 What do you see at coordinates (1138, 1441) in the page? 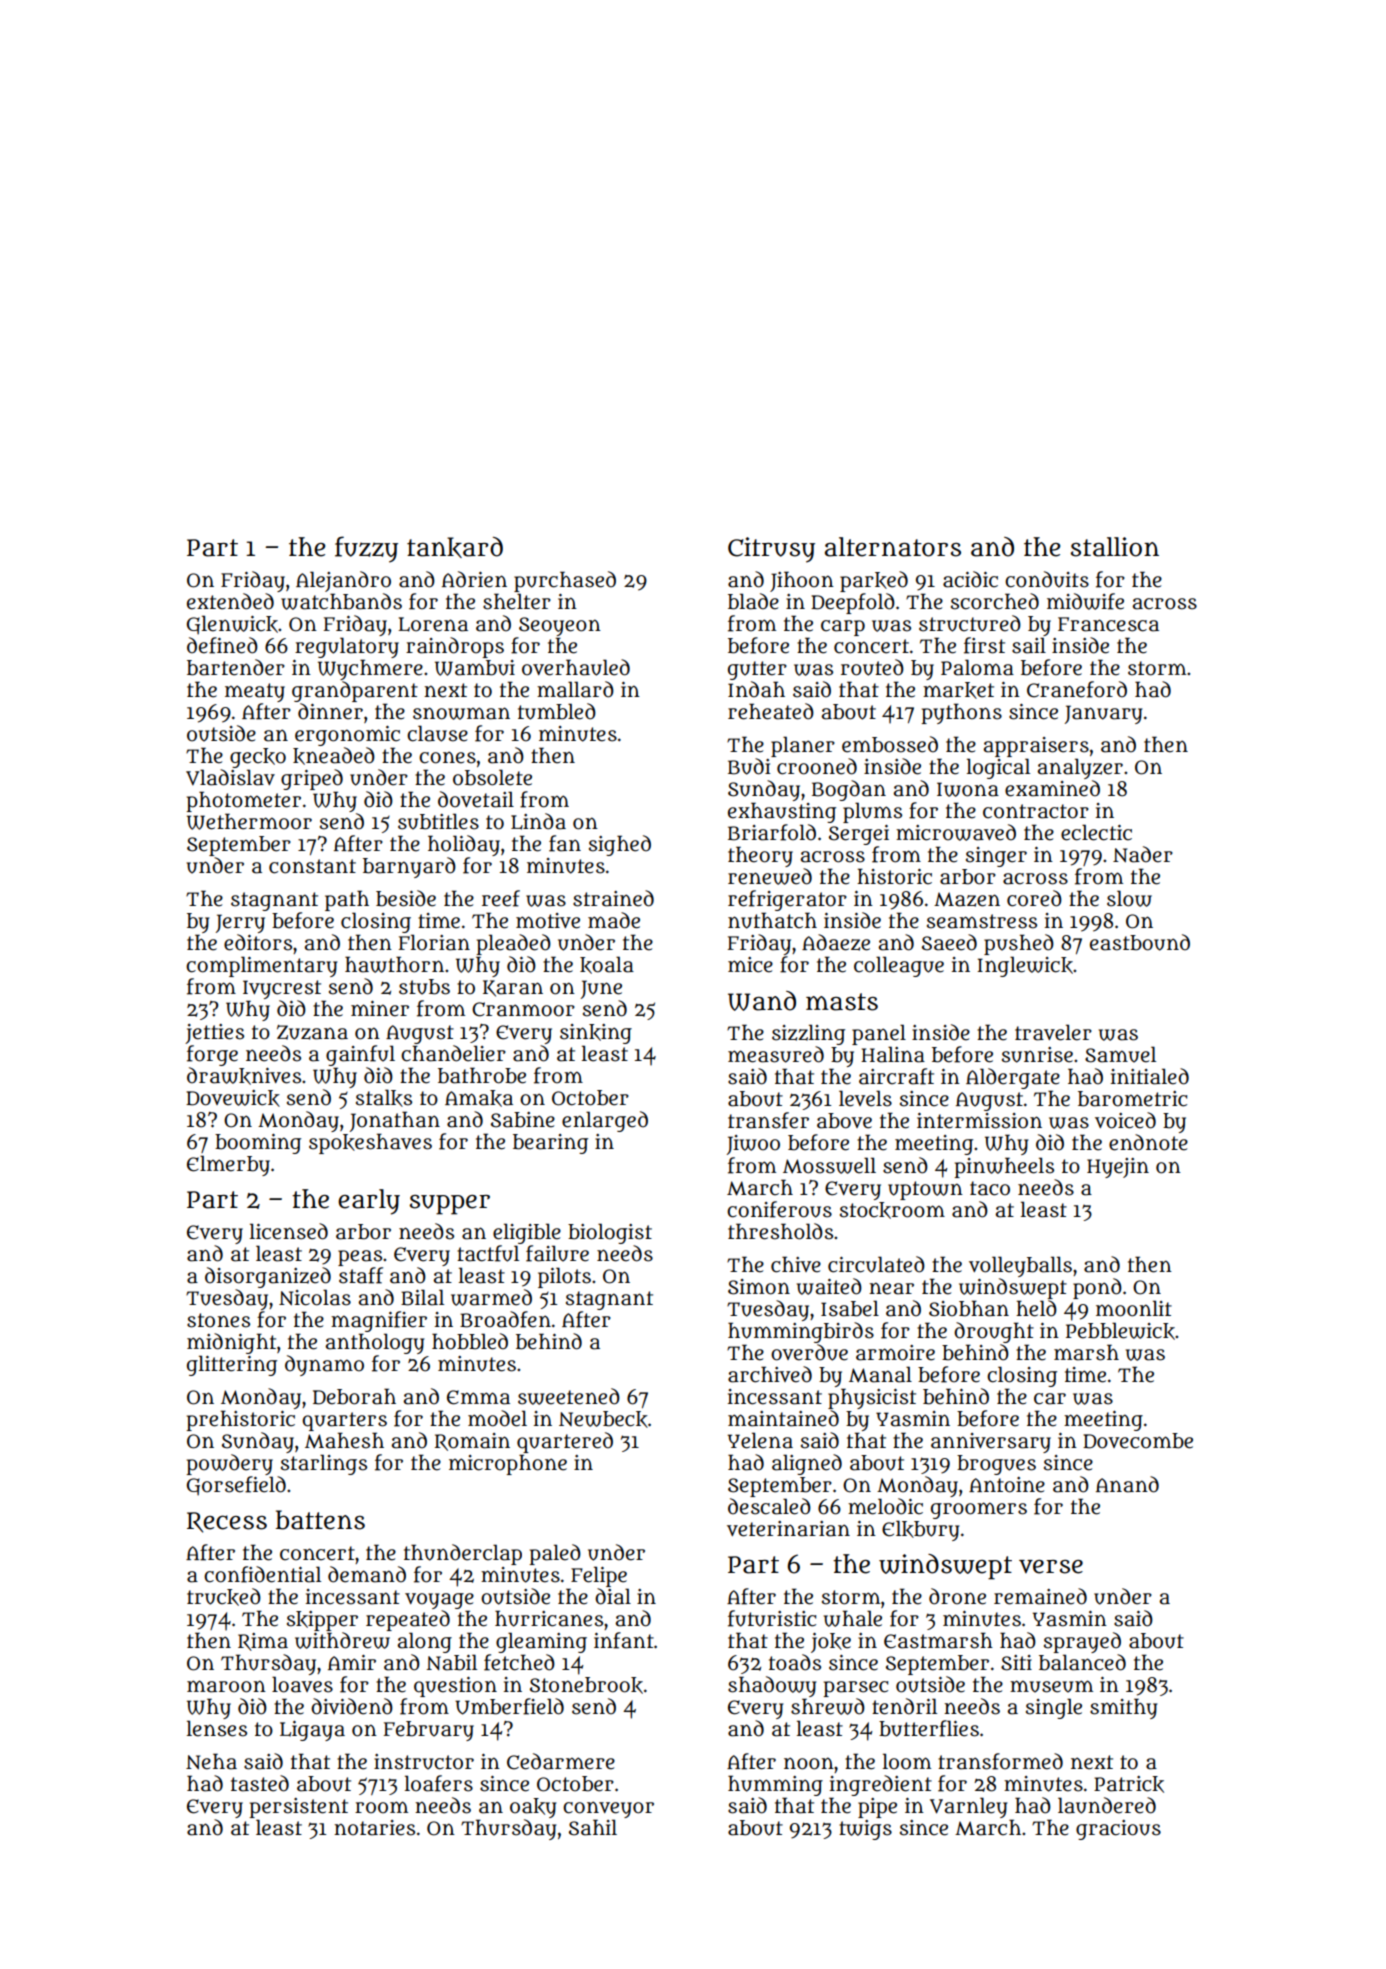
I see `Dovecombe` at bounding box center [1138, 1441].
